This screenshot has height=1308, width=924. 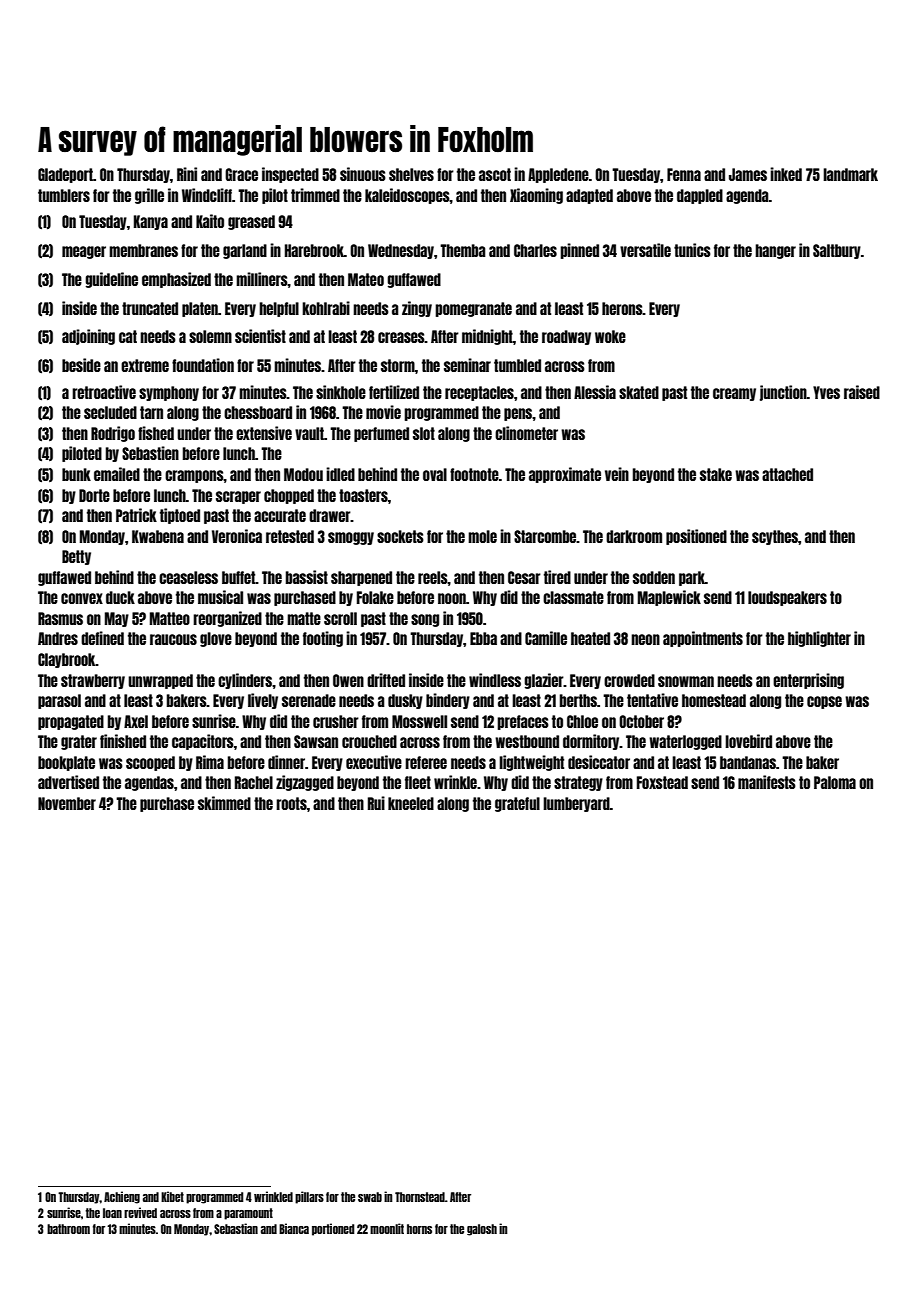 What do you see at coordinates (748, 174) in the screenshot?
I see `James` at bounding box center [748, 174].
